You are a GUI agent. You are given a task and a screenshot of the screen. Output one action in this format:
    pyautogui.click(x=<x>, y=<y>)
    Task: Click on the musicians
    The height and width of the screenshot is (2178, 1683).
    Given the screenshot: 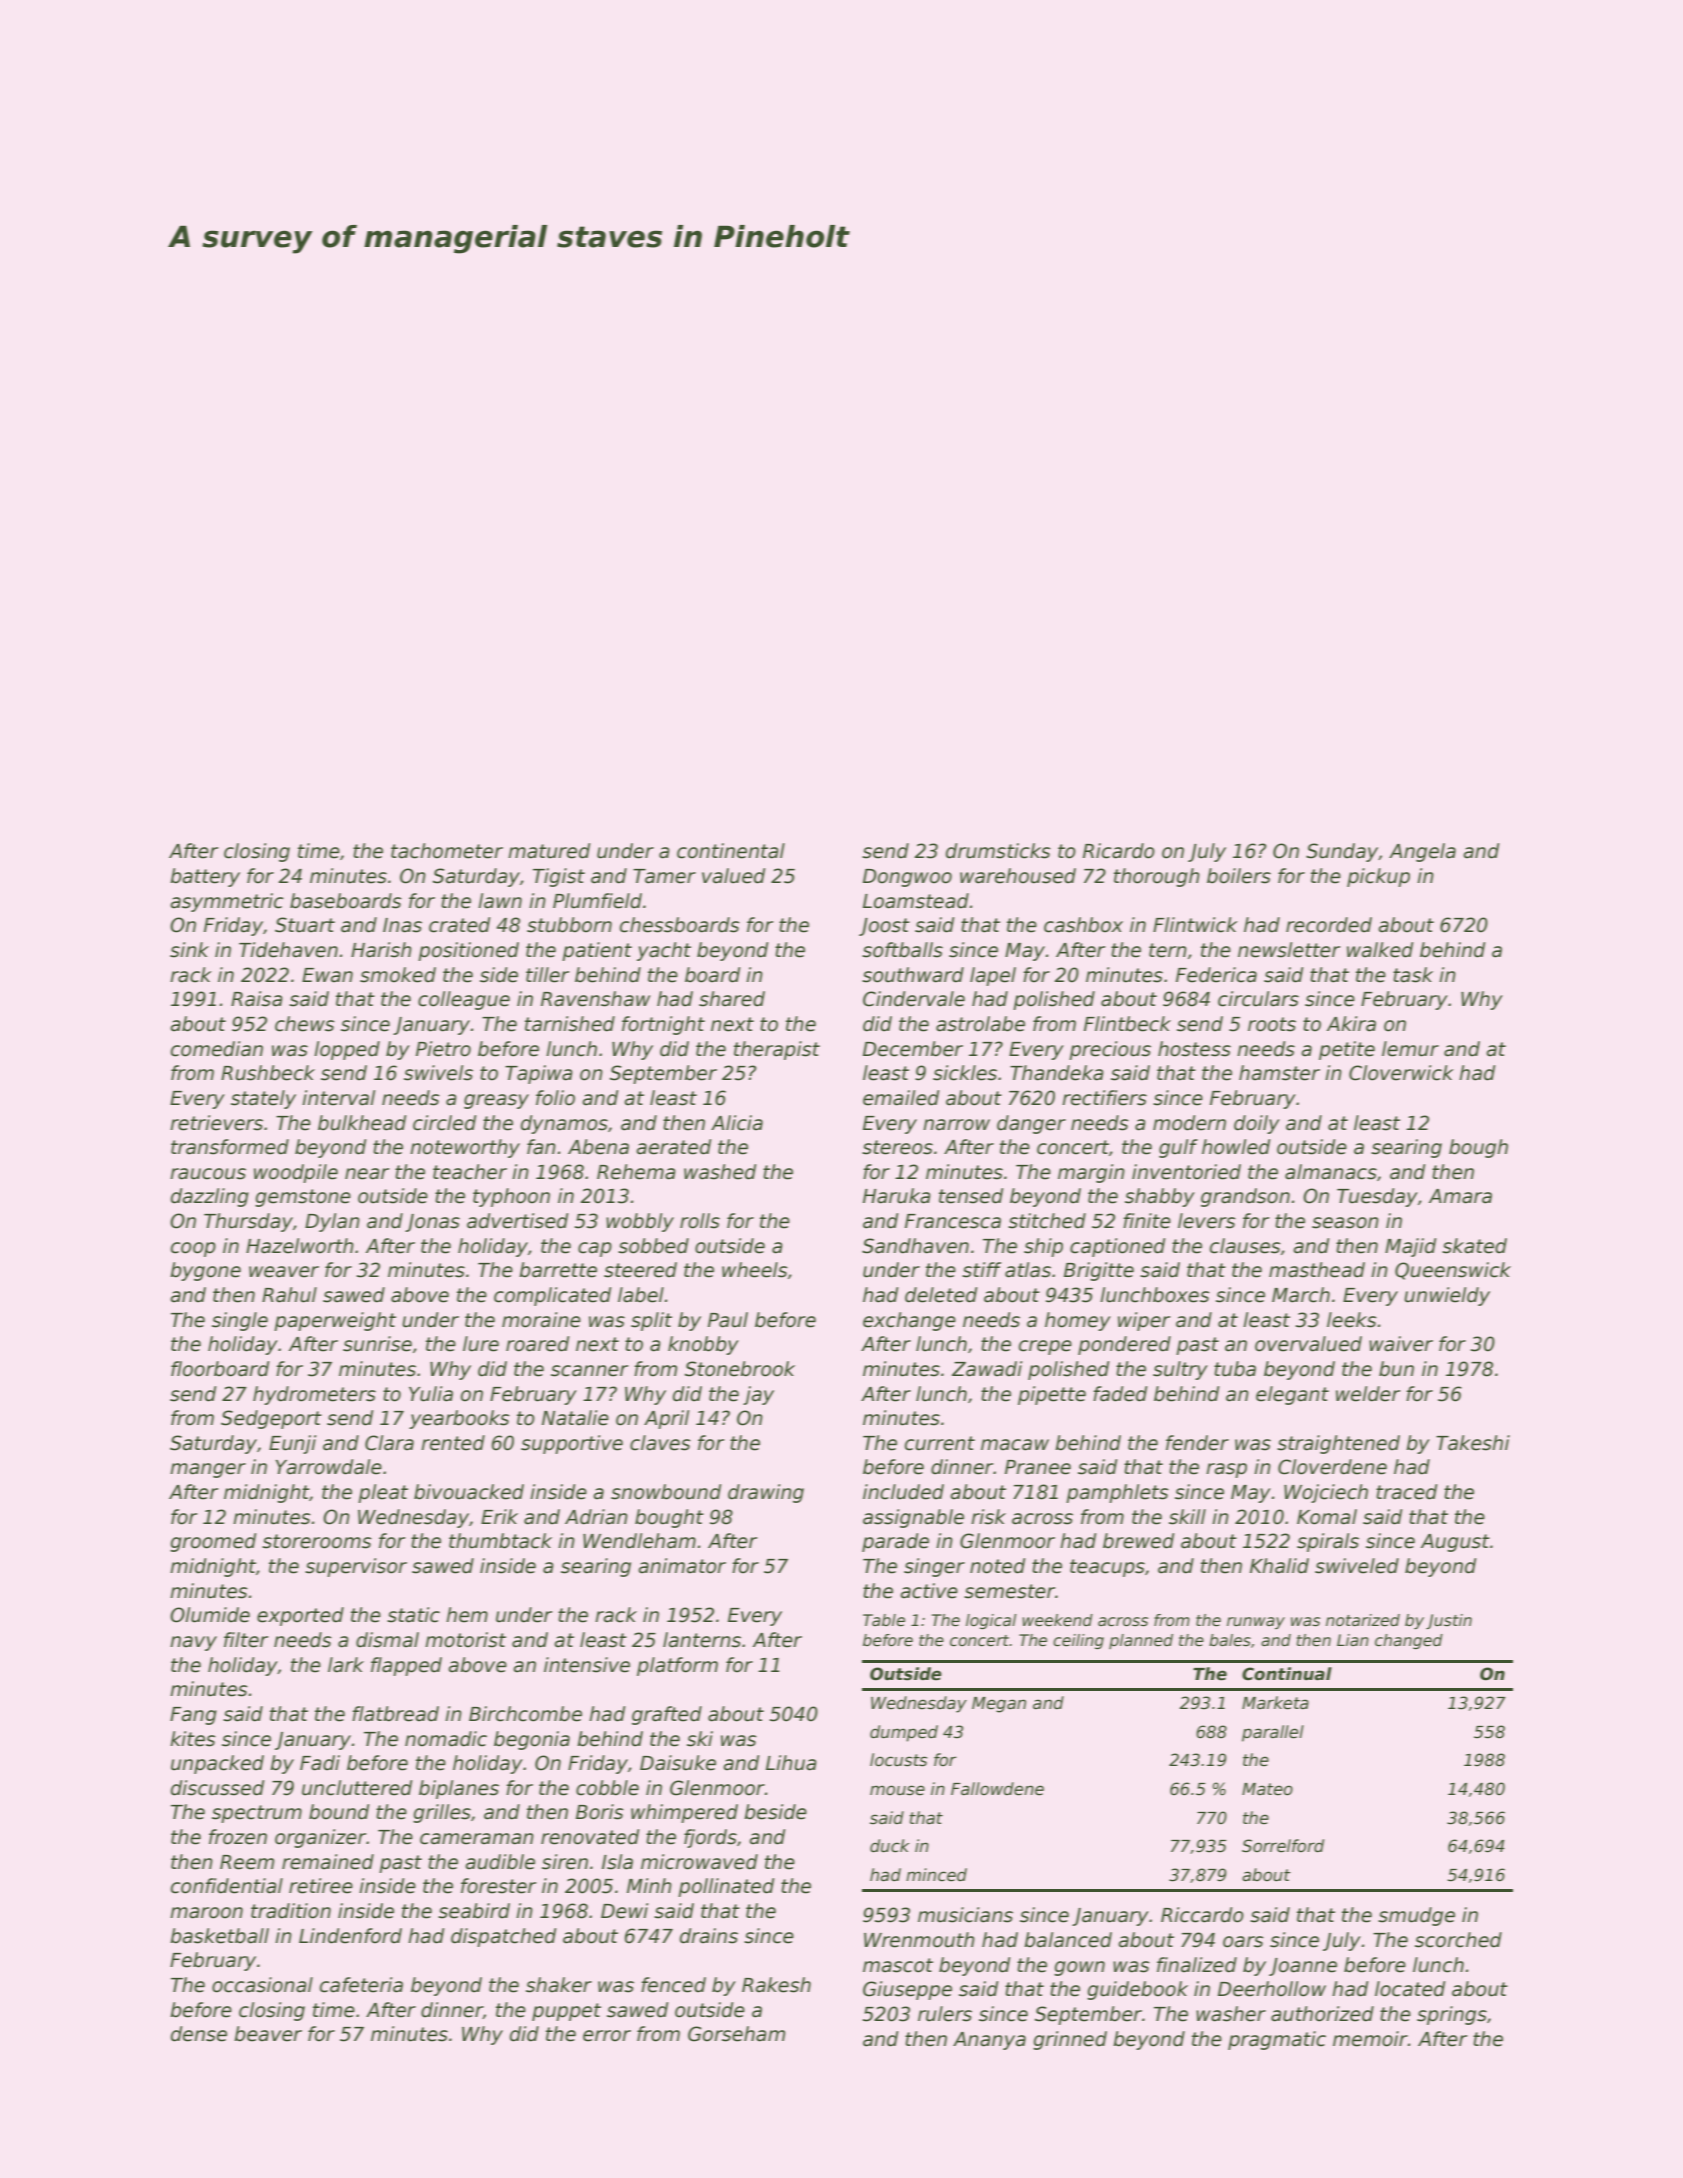 What is the action you would take?
    pyautogui.click(x=965, y=1915)
